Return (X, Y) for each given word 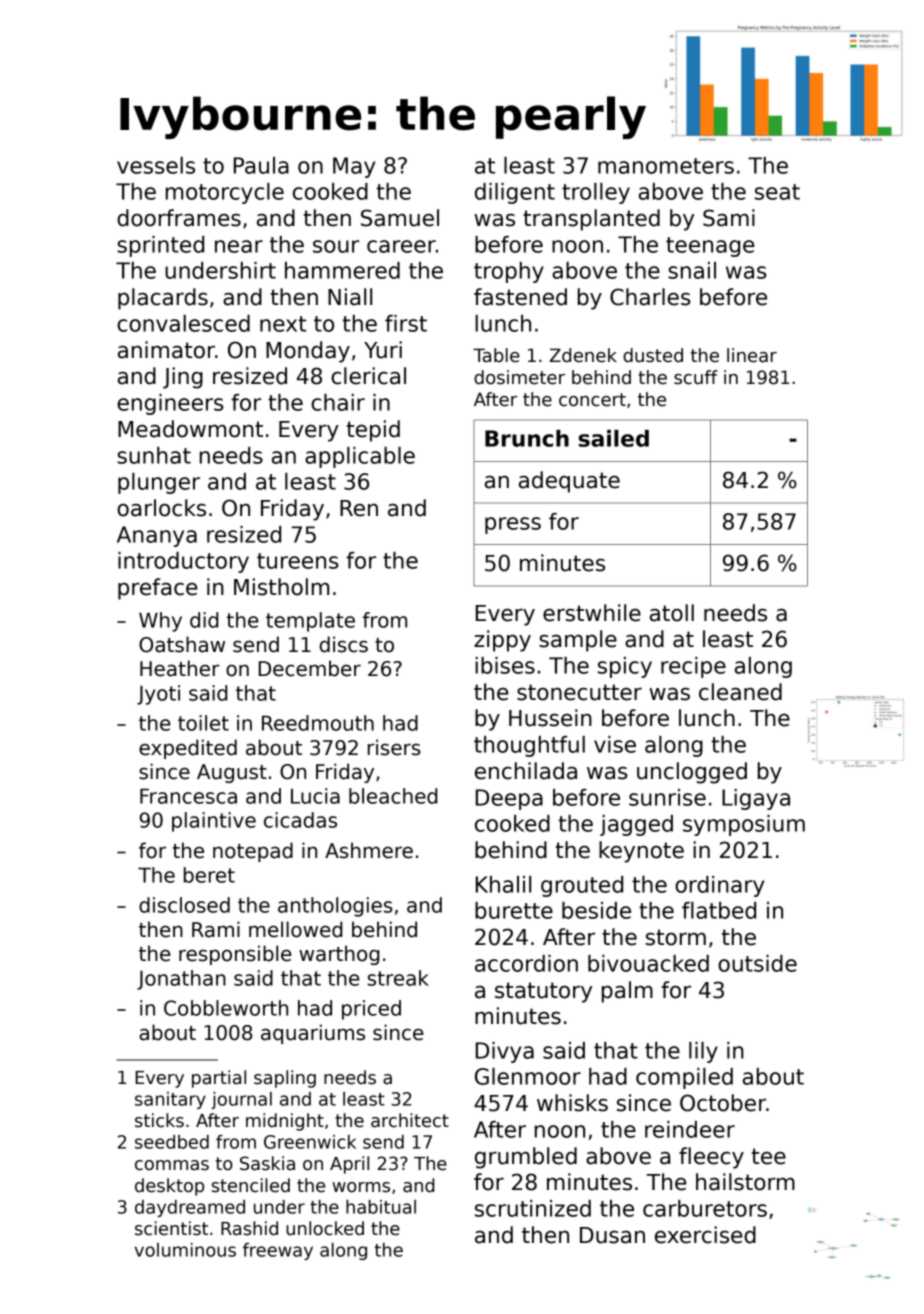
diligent (515, 193)
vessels (156, 165)
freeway (278, 1251)
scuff (696, 377)
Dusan (612, 1235)
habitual (381, 1207)
